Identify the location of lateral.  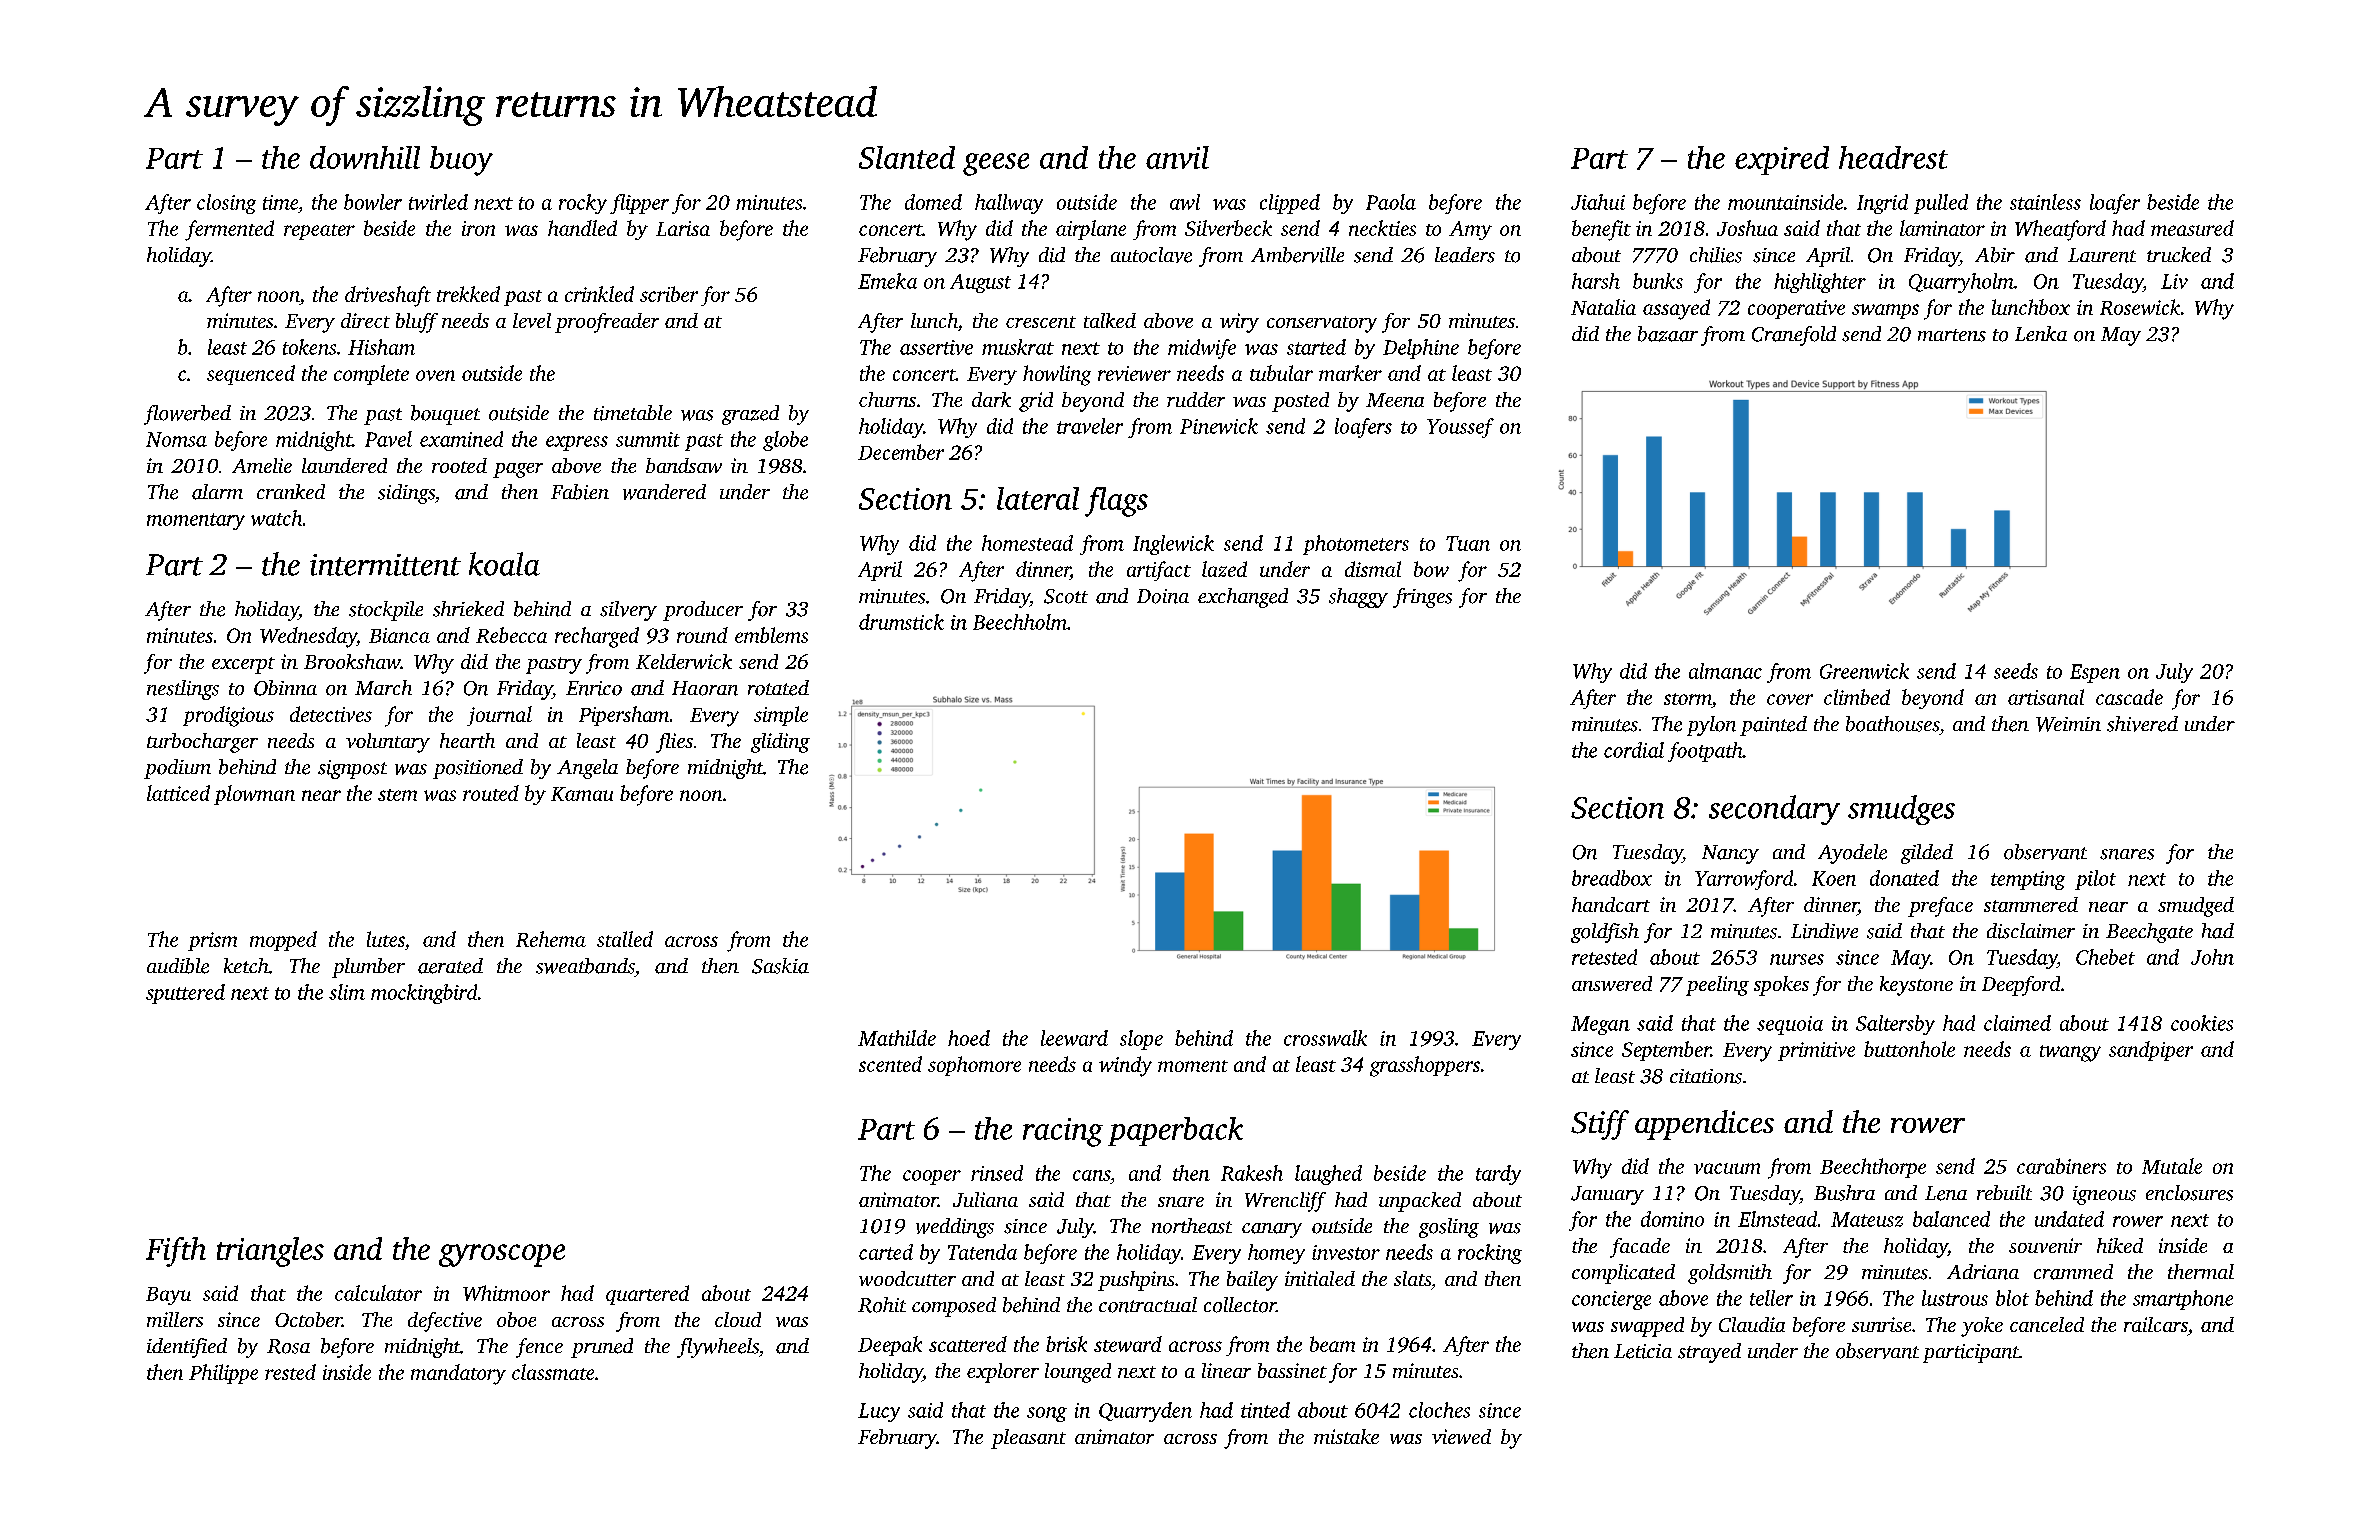
(1038, 498).
